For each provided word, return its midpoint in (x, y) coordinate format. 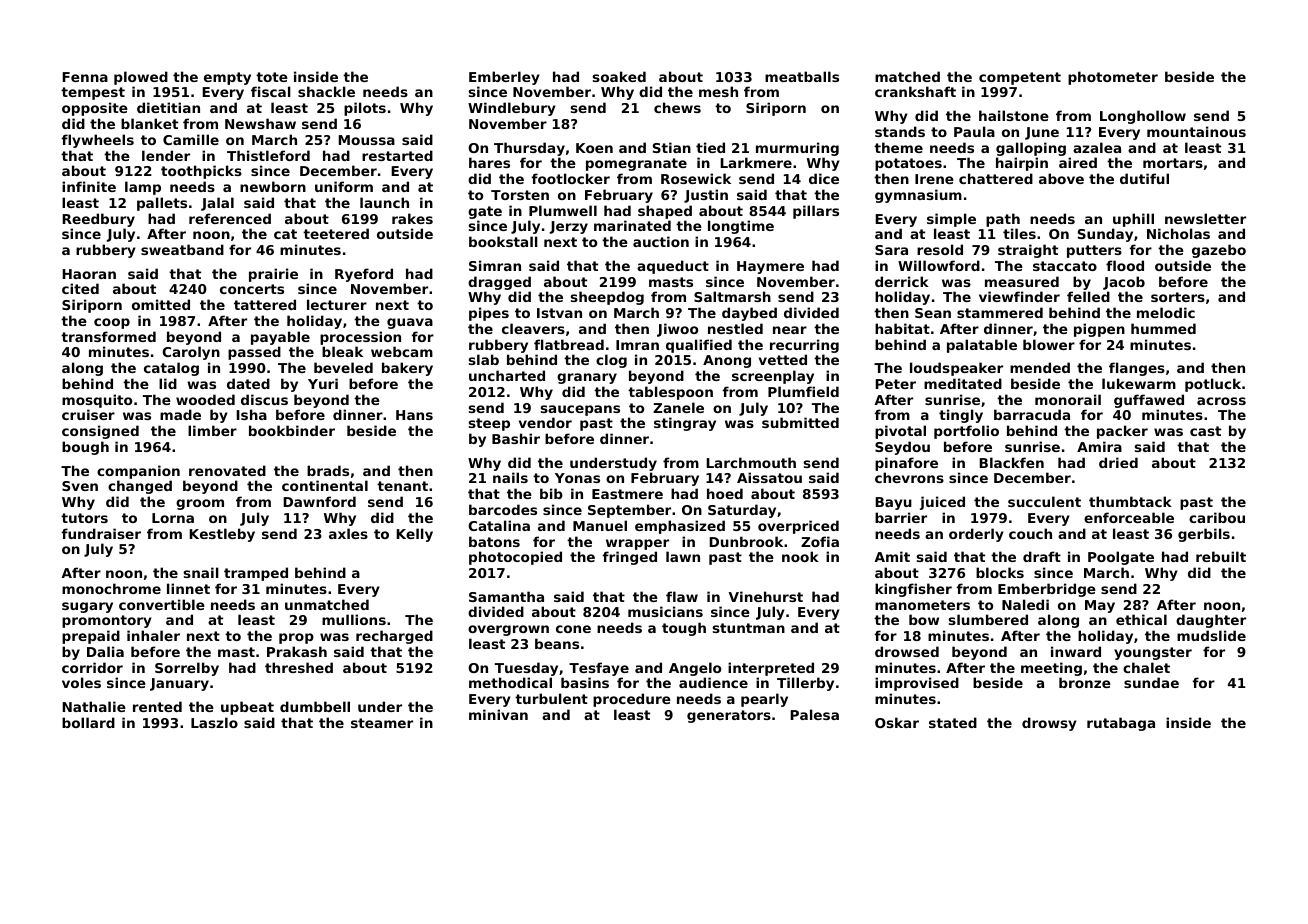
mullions (354, 619)
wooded (205, 399)
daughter (1211, 621)
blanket (149, 123)
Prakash (297, 651)
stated (953, 722)
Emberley (504, 78)
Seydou (902, 448)
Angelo (695, 669)
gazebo (1219, 251)
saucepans (580, 410)
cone (573, 629)
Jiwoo (677, 330)
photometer (1113, 78)
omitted (161, 304)
